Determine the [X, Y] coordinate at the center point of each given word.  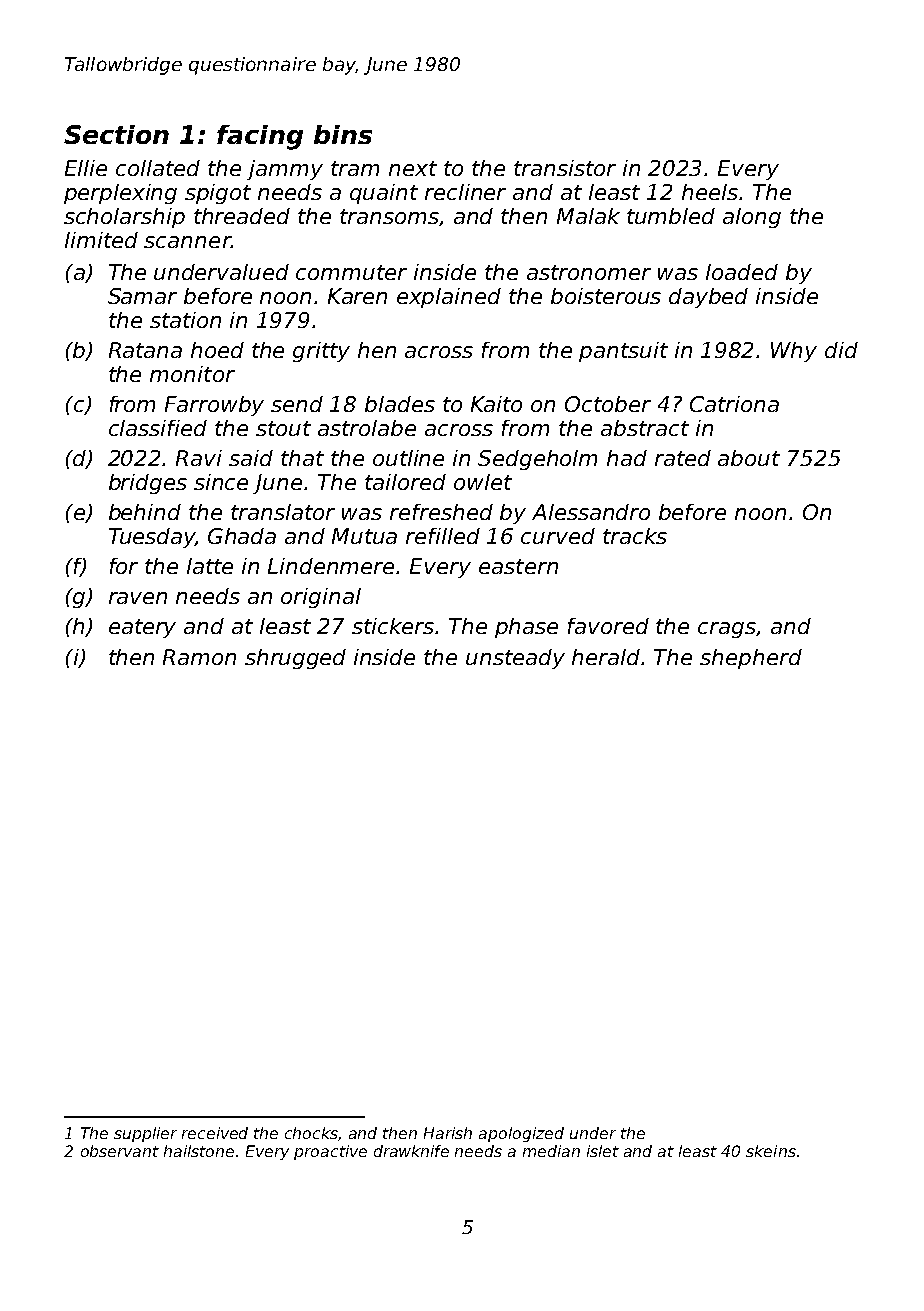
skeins [771, 1151]
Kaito [496, 404]
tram [355, 168]
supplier [145, 1134]
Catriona [734, 404]
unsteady [515, 659]
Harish [448, 1133]
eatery [142, 628]
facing [260, 137]
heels [710, 192]
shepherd [751, 659]
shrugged [295, 659]
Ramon [199, 657]
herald [606, 657]
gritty [321, 352]
